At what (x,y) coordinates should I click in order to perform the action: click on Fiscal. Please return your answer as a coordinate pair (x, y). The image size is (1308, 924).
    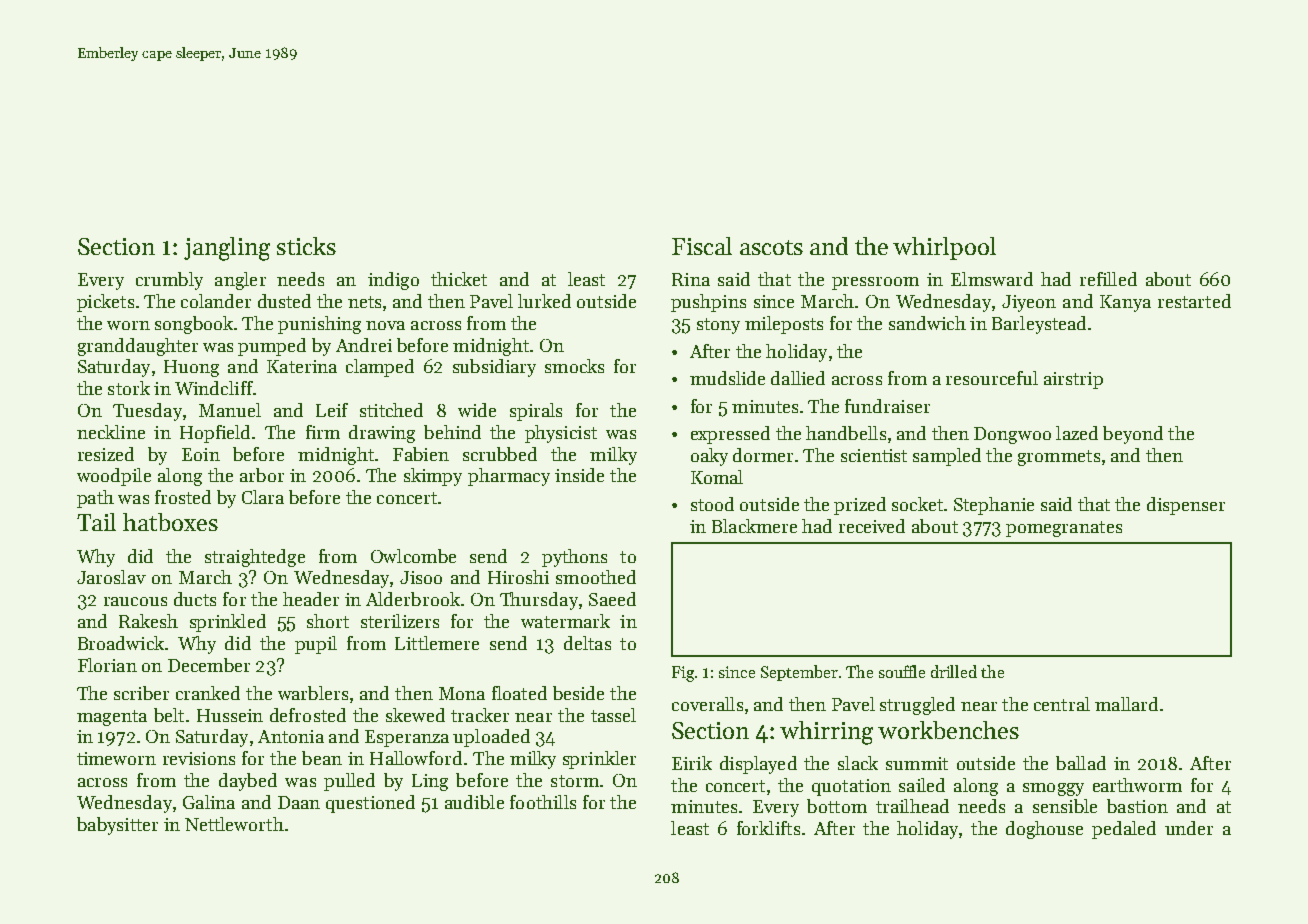
    Looking at the image, I should click on (702, 246).
